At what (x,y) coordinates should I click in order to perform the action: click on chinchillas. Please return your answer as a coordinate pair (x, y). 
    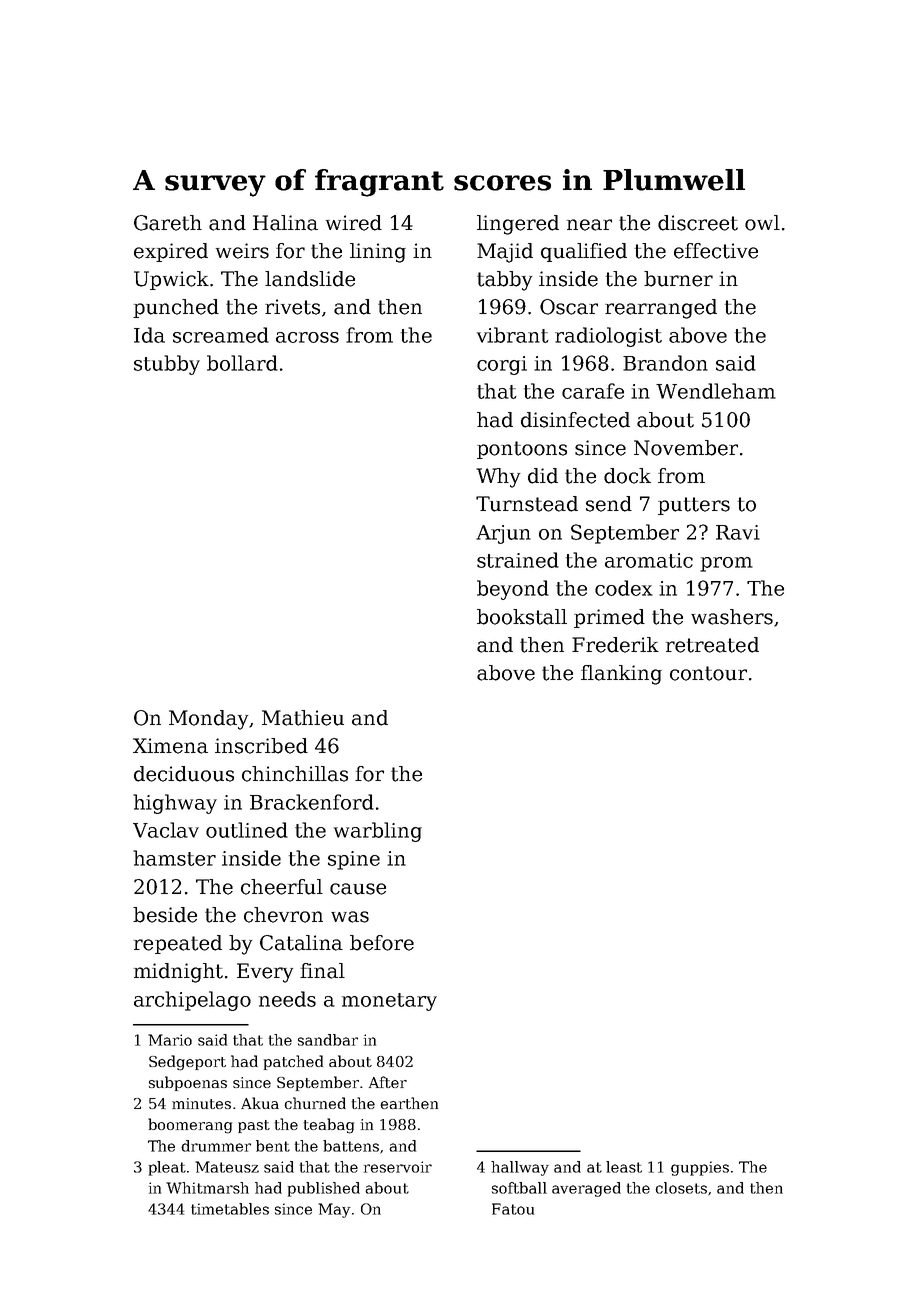
    Looking at the image, I should click on (295, 774).
